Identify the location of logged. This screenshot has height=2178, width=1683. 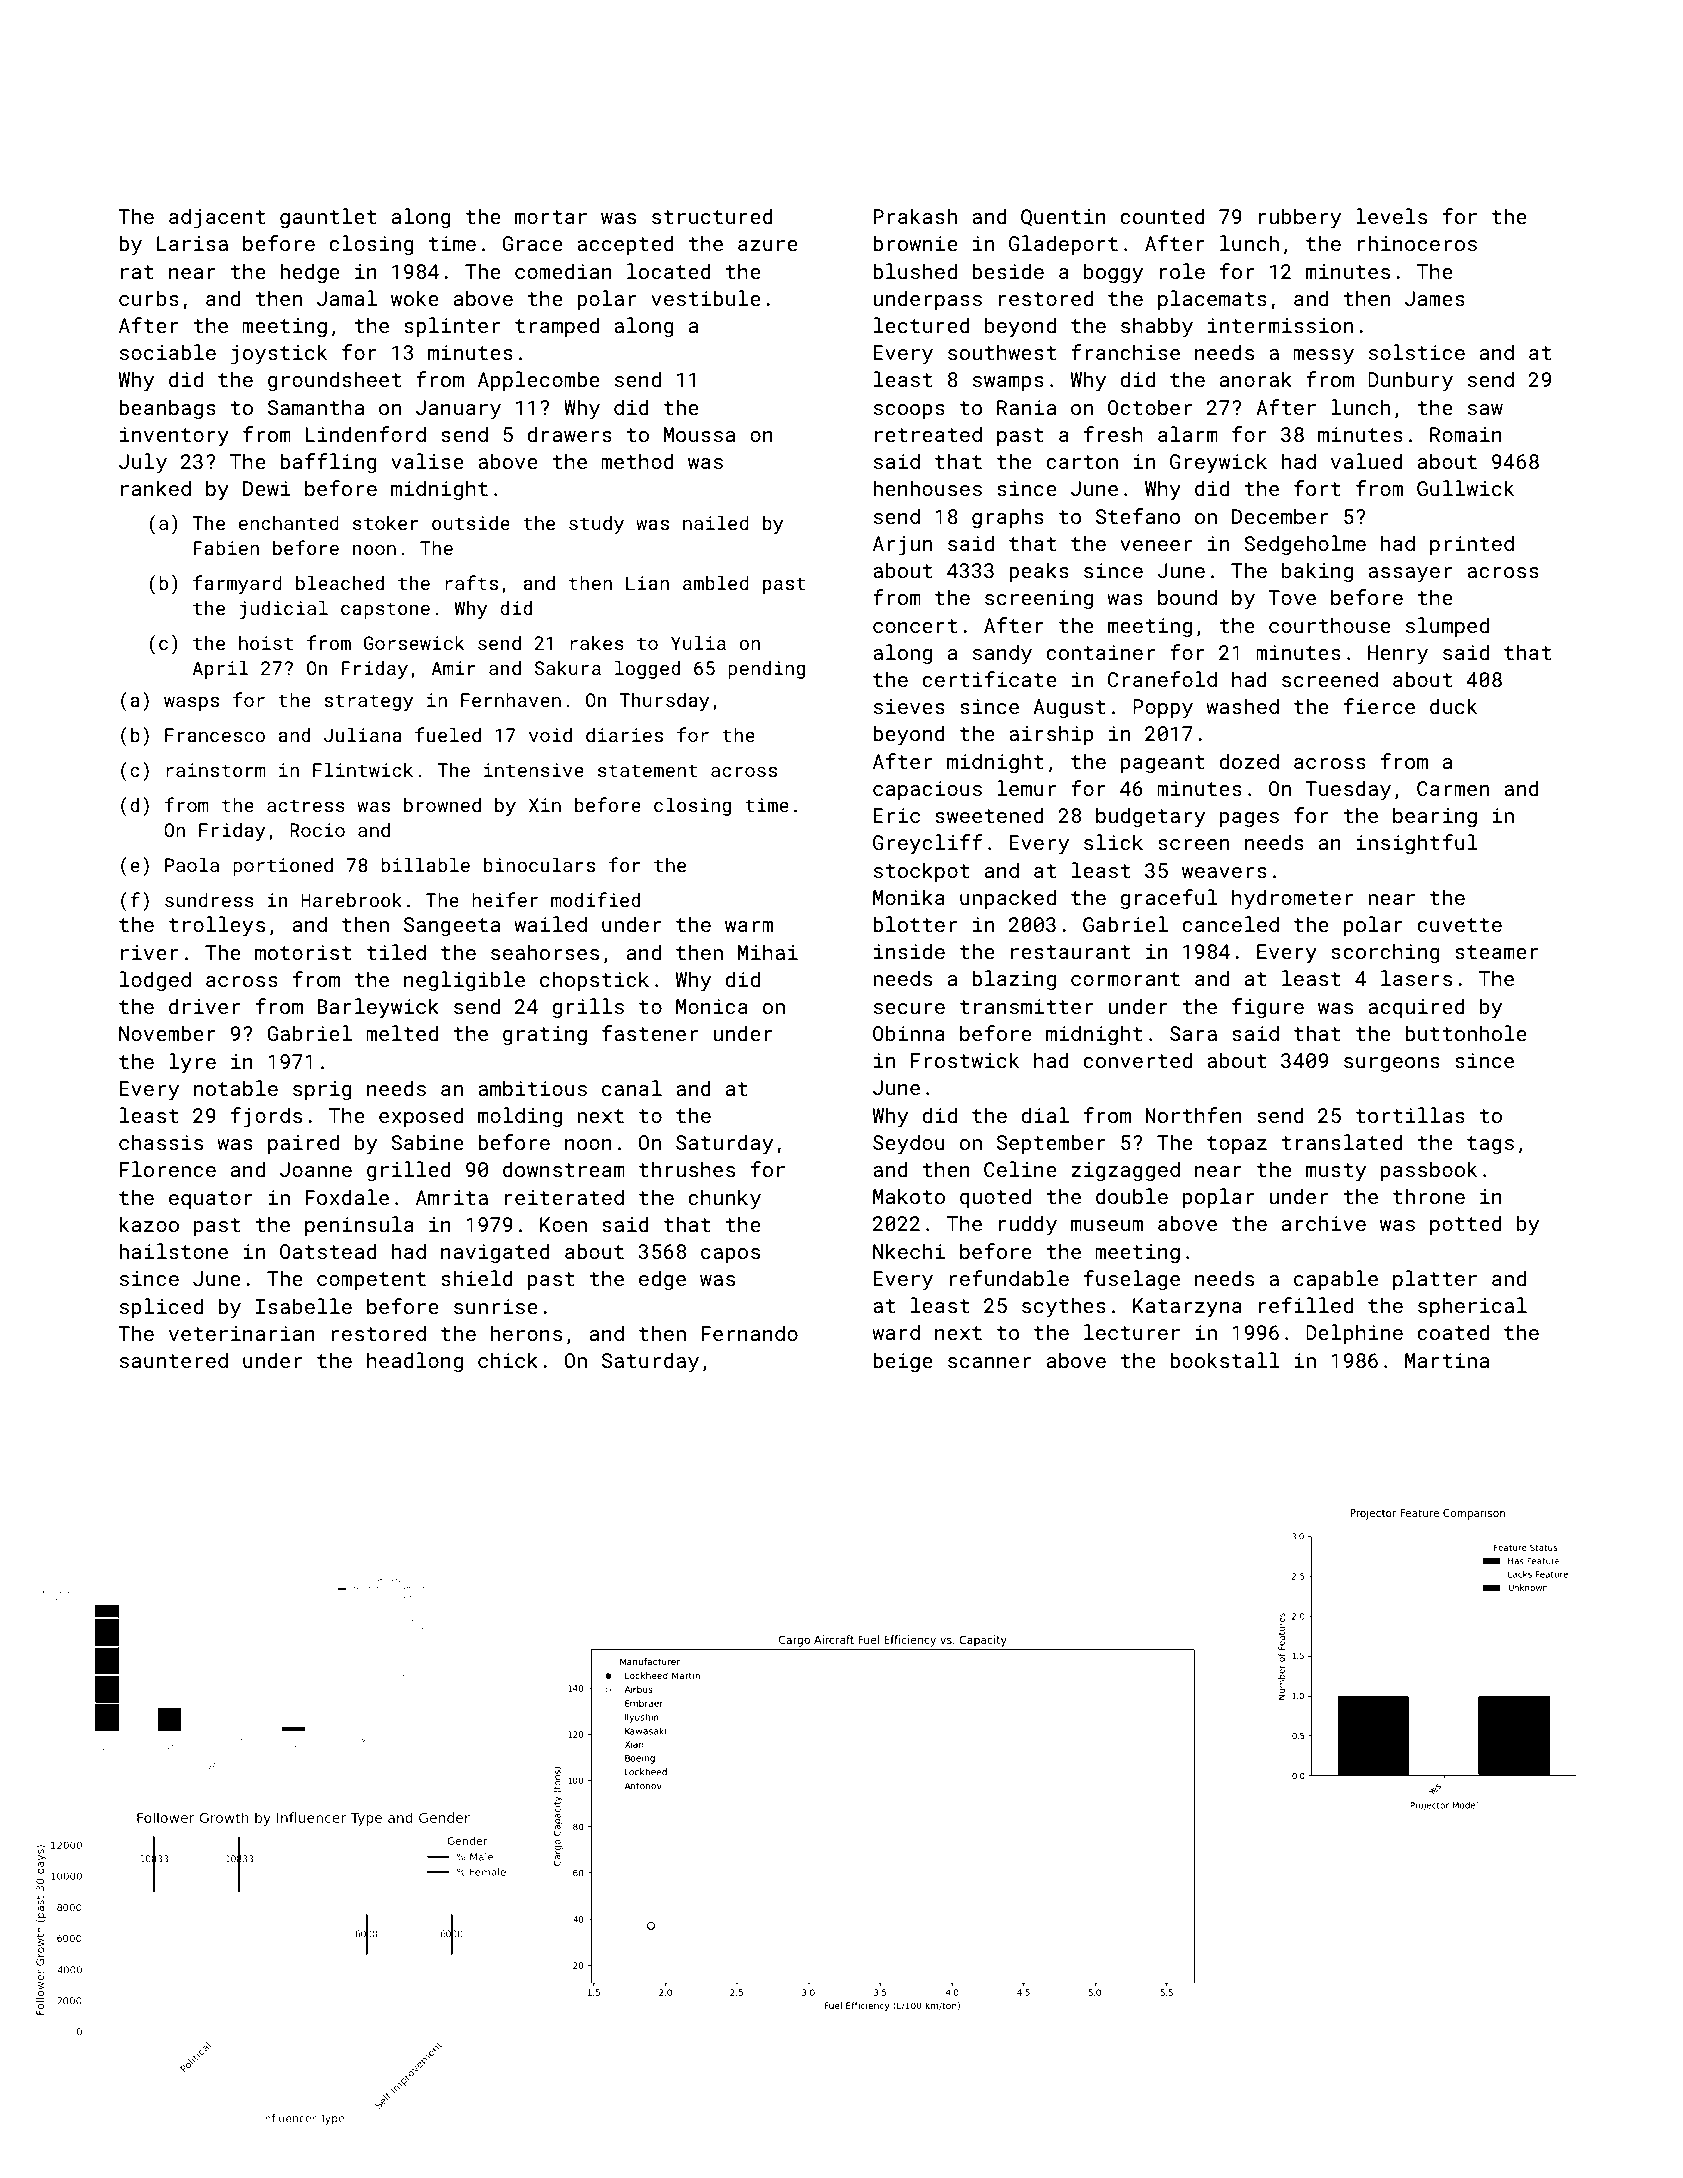
(647, 669).
